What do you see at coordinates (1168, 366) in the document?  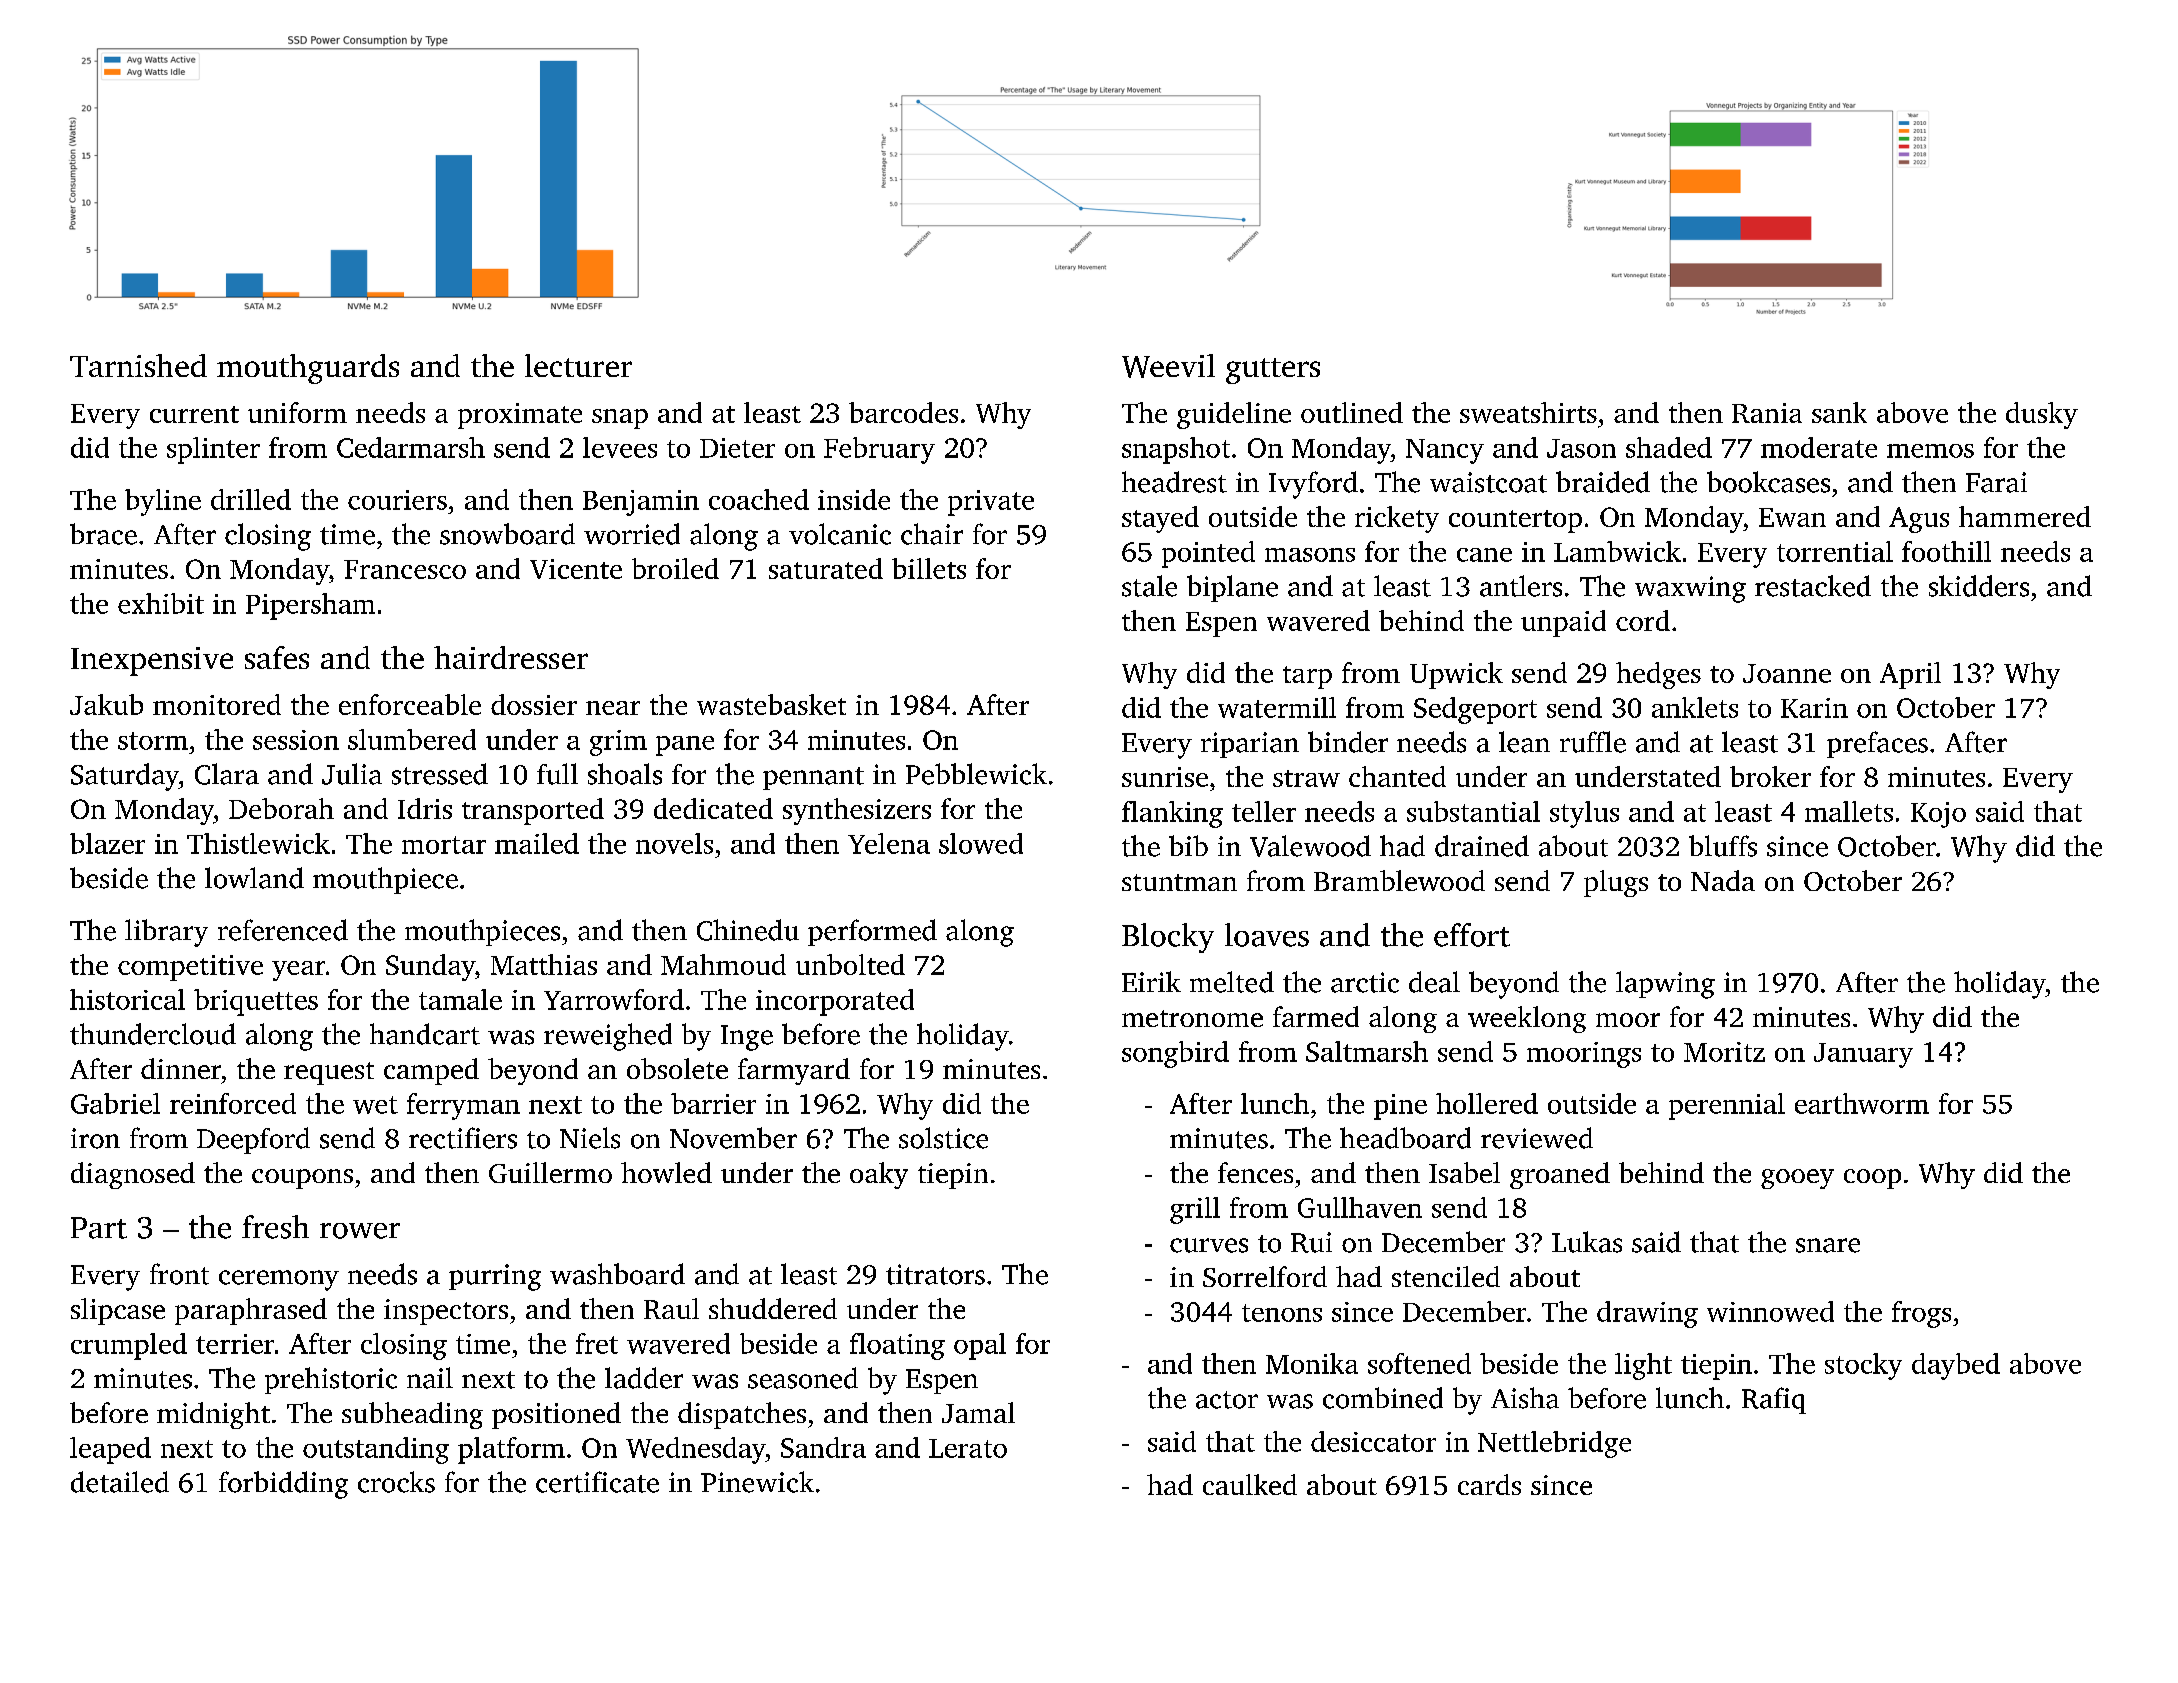 I see `Weevil` at bounding box center [1168, 366].
